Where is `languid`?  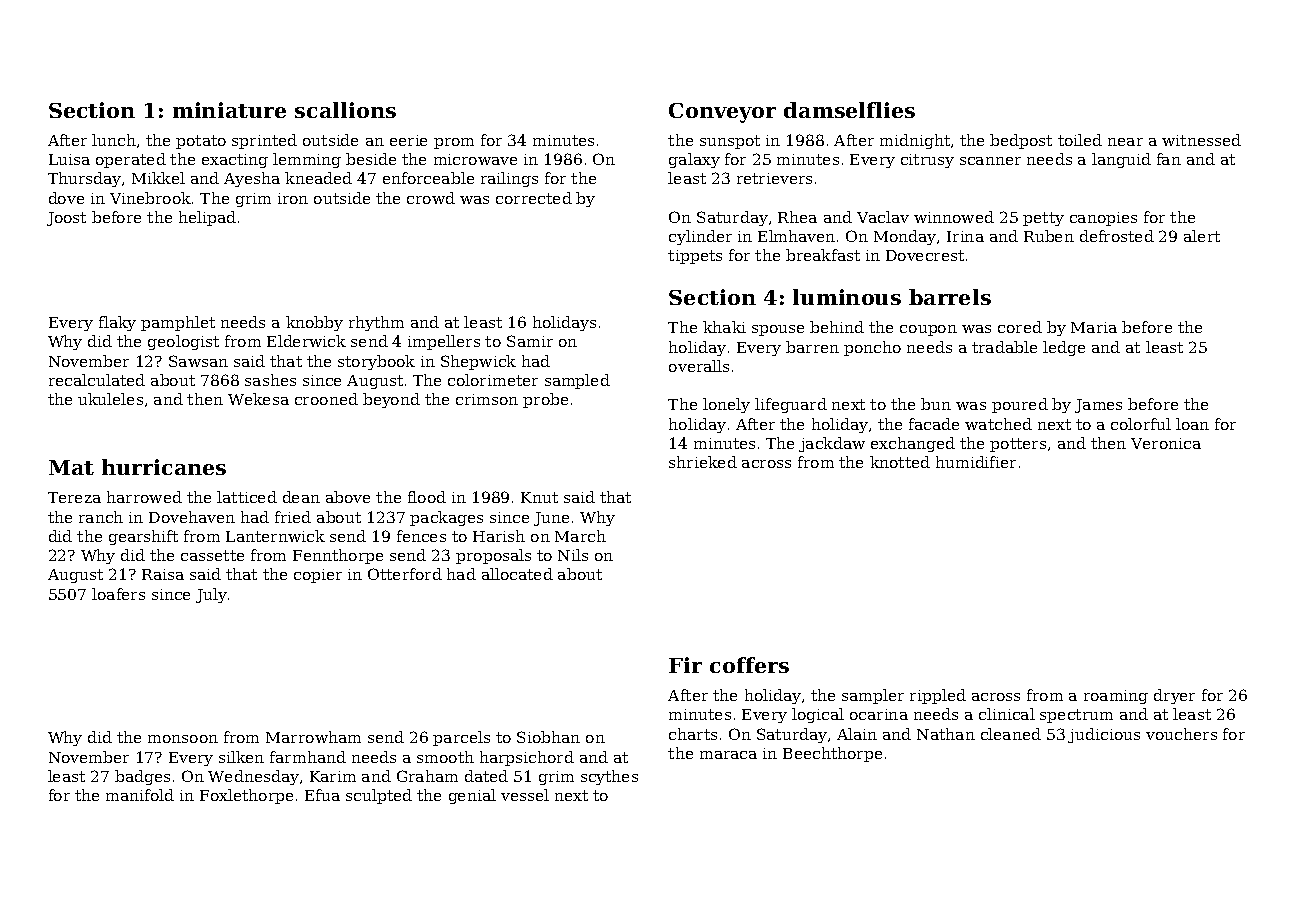 languid is located at coordinates (1121, 160).
